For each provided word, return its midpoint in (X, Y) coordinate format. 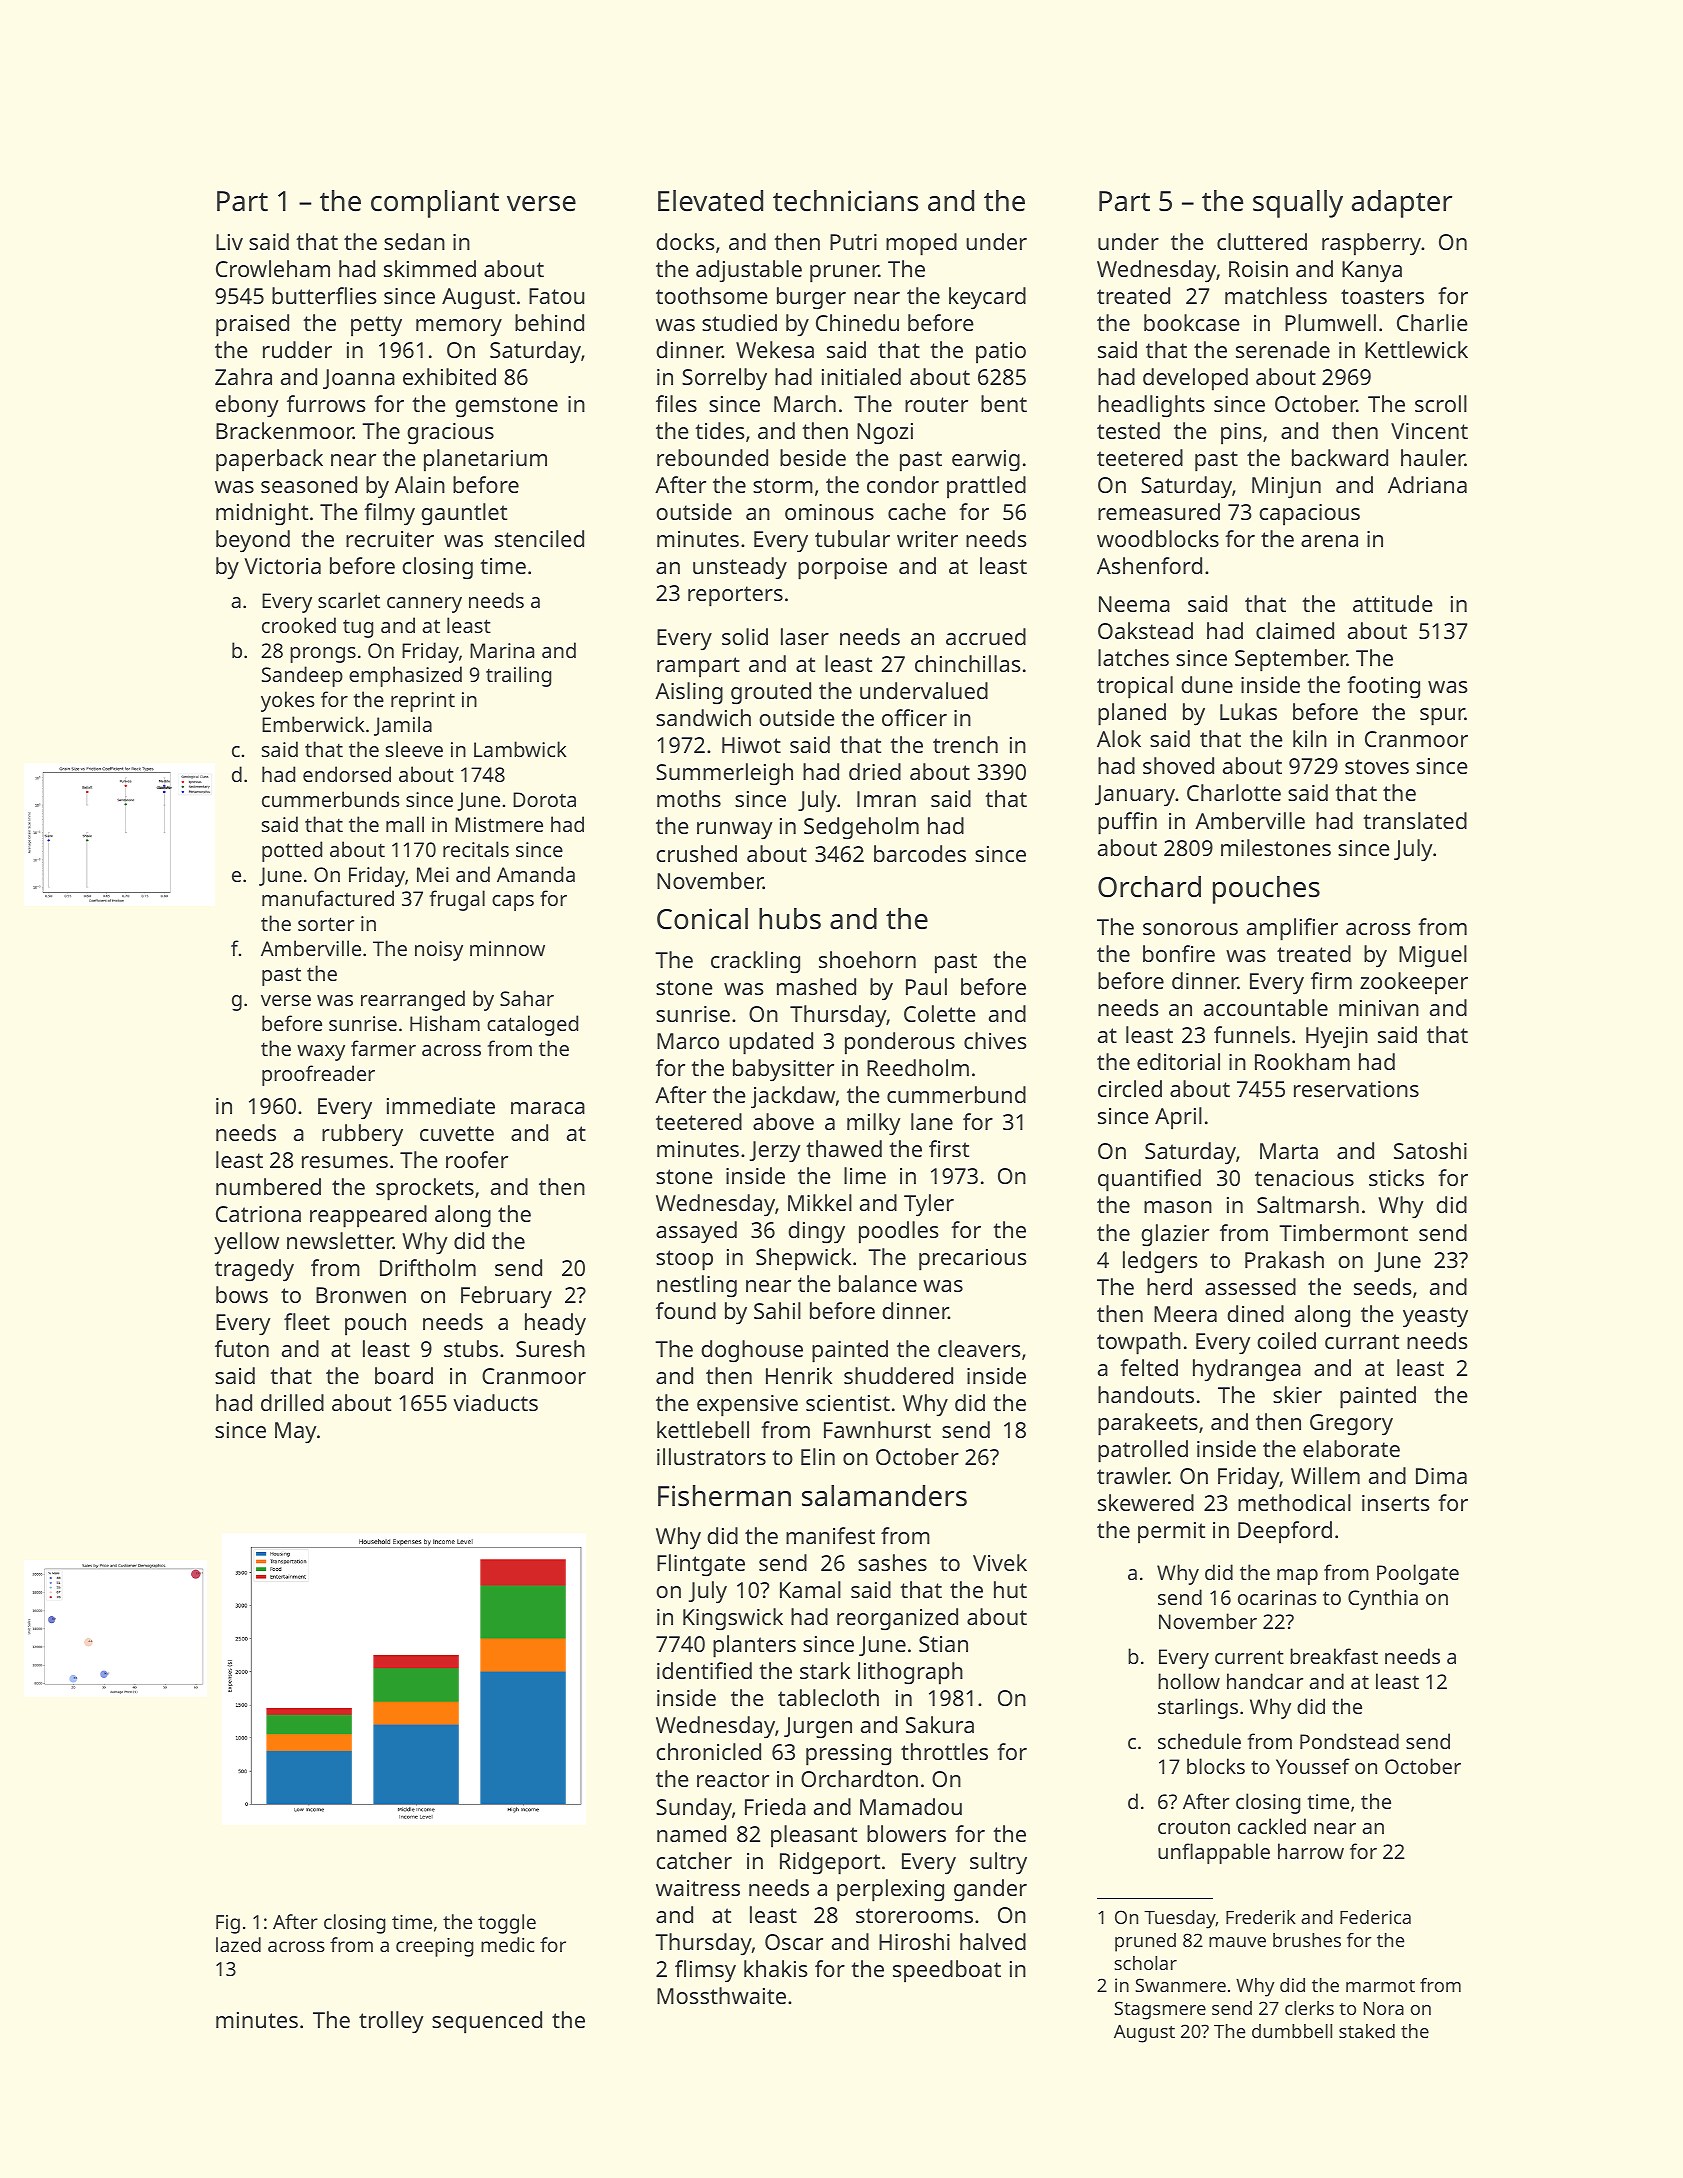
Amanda (536, 874)
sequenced (487, 2022)
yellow (246, 1243)
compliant (435, 204)
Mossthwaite (721, 1995)
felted (1149, 1367)
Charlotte (1234, 792)
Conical (702, 919)
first (949, 1148)
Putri (853, 242)
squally (1298, 204)
